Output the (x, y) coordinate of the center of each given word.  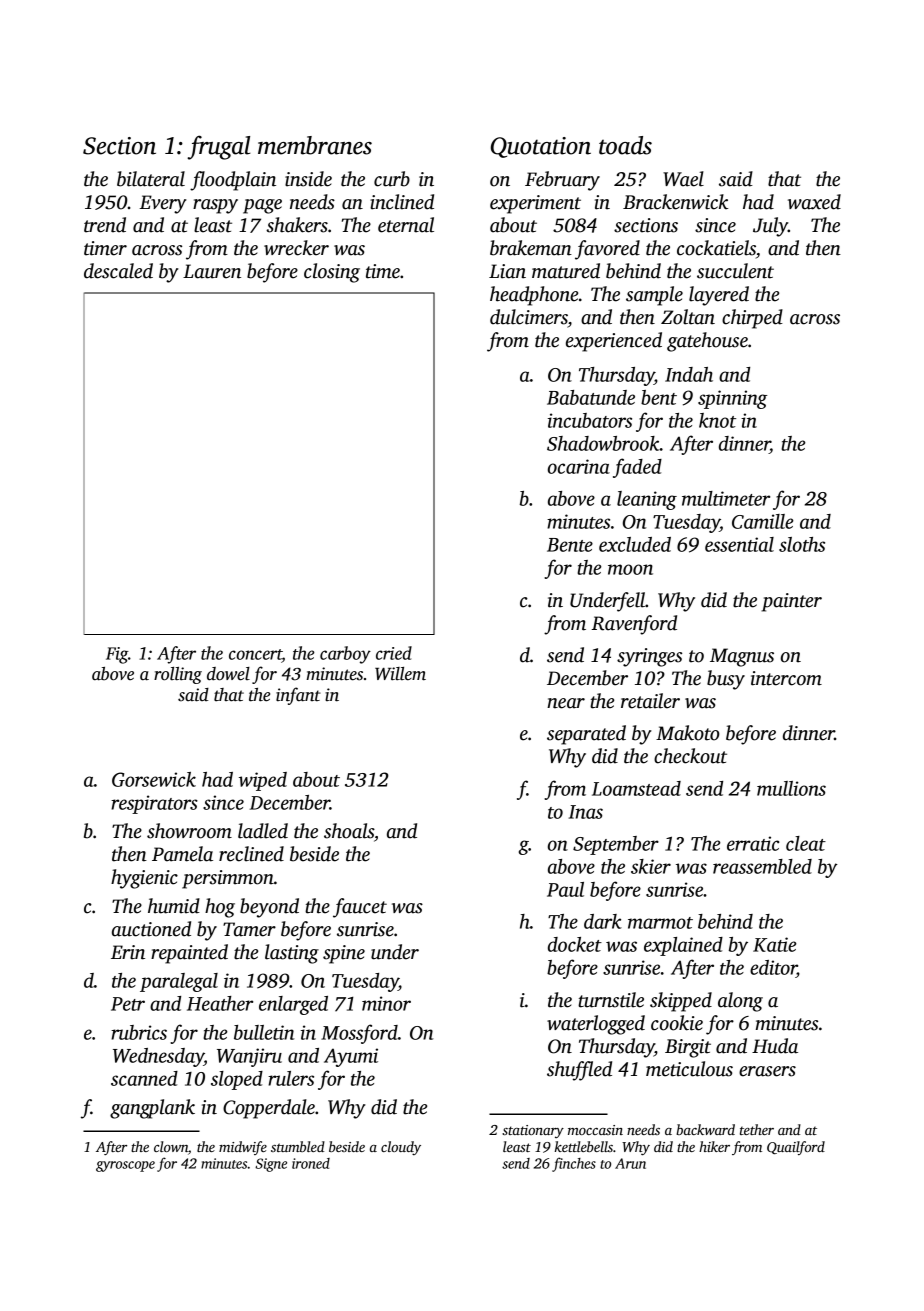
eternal (406, 225)
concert (255, 654)
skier (651, 866)
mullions (791, 788)
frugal (219, 147)
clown (171, 1146)
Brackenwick (675, 202)
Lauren (212, 271)
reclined (251, 854)
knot (717, 420)
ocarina (579, 466)
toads (625, 145)
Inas (586, 812)
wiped (263, 781)
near (566, 703)
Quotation (541, 147)
